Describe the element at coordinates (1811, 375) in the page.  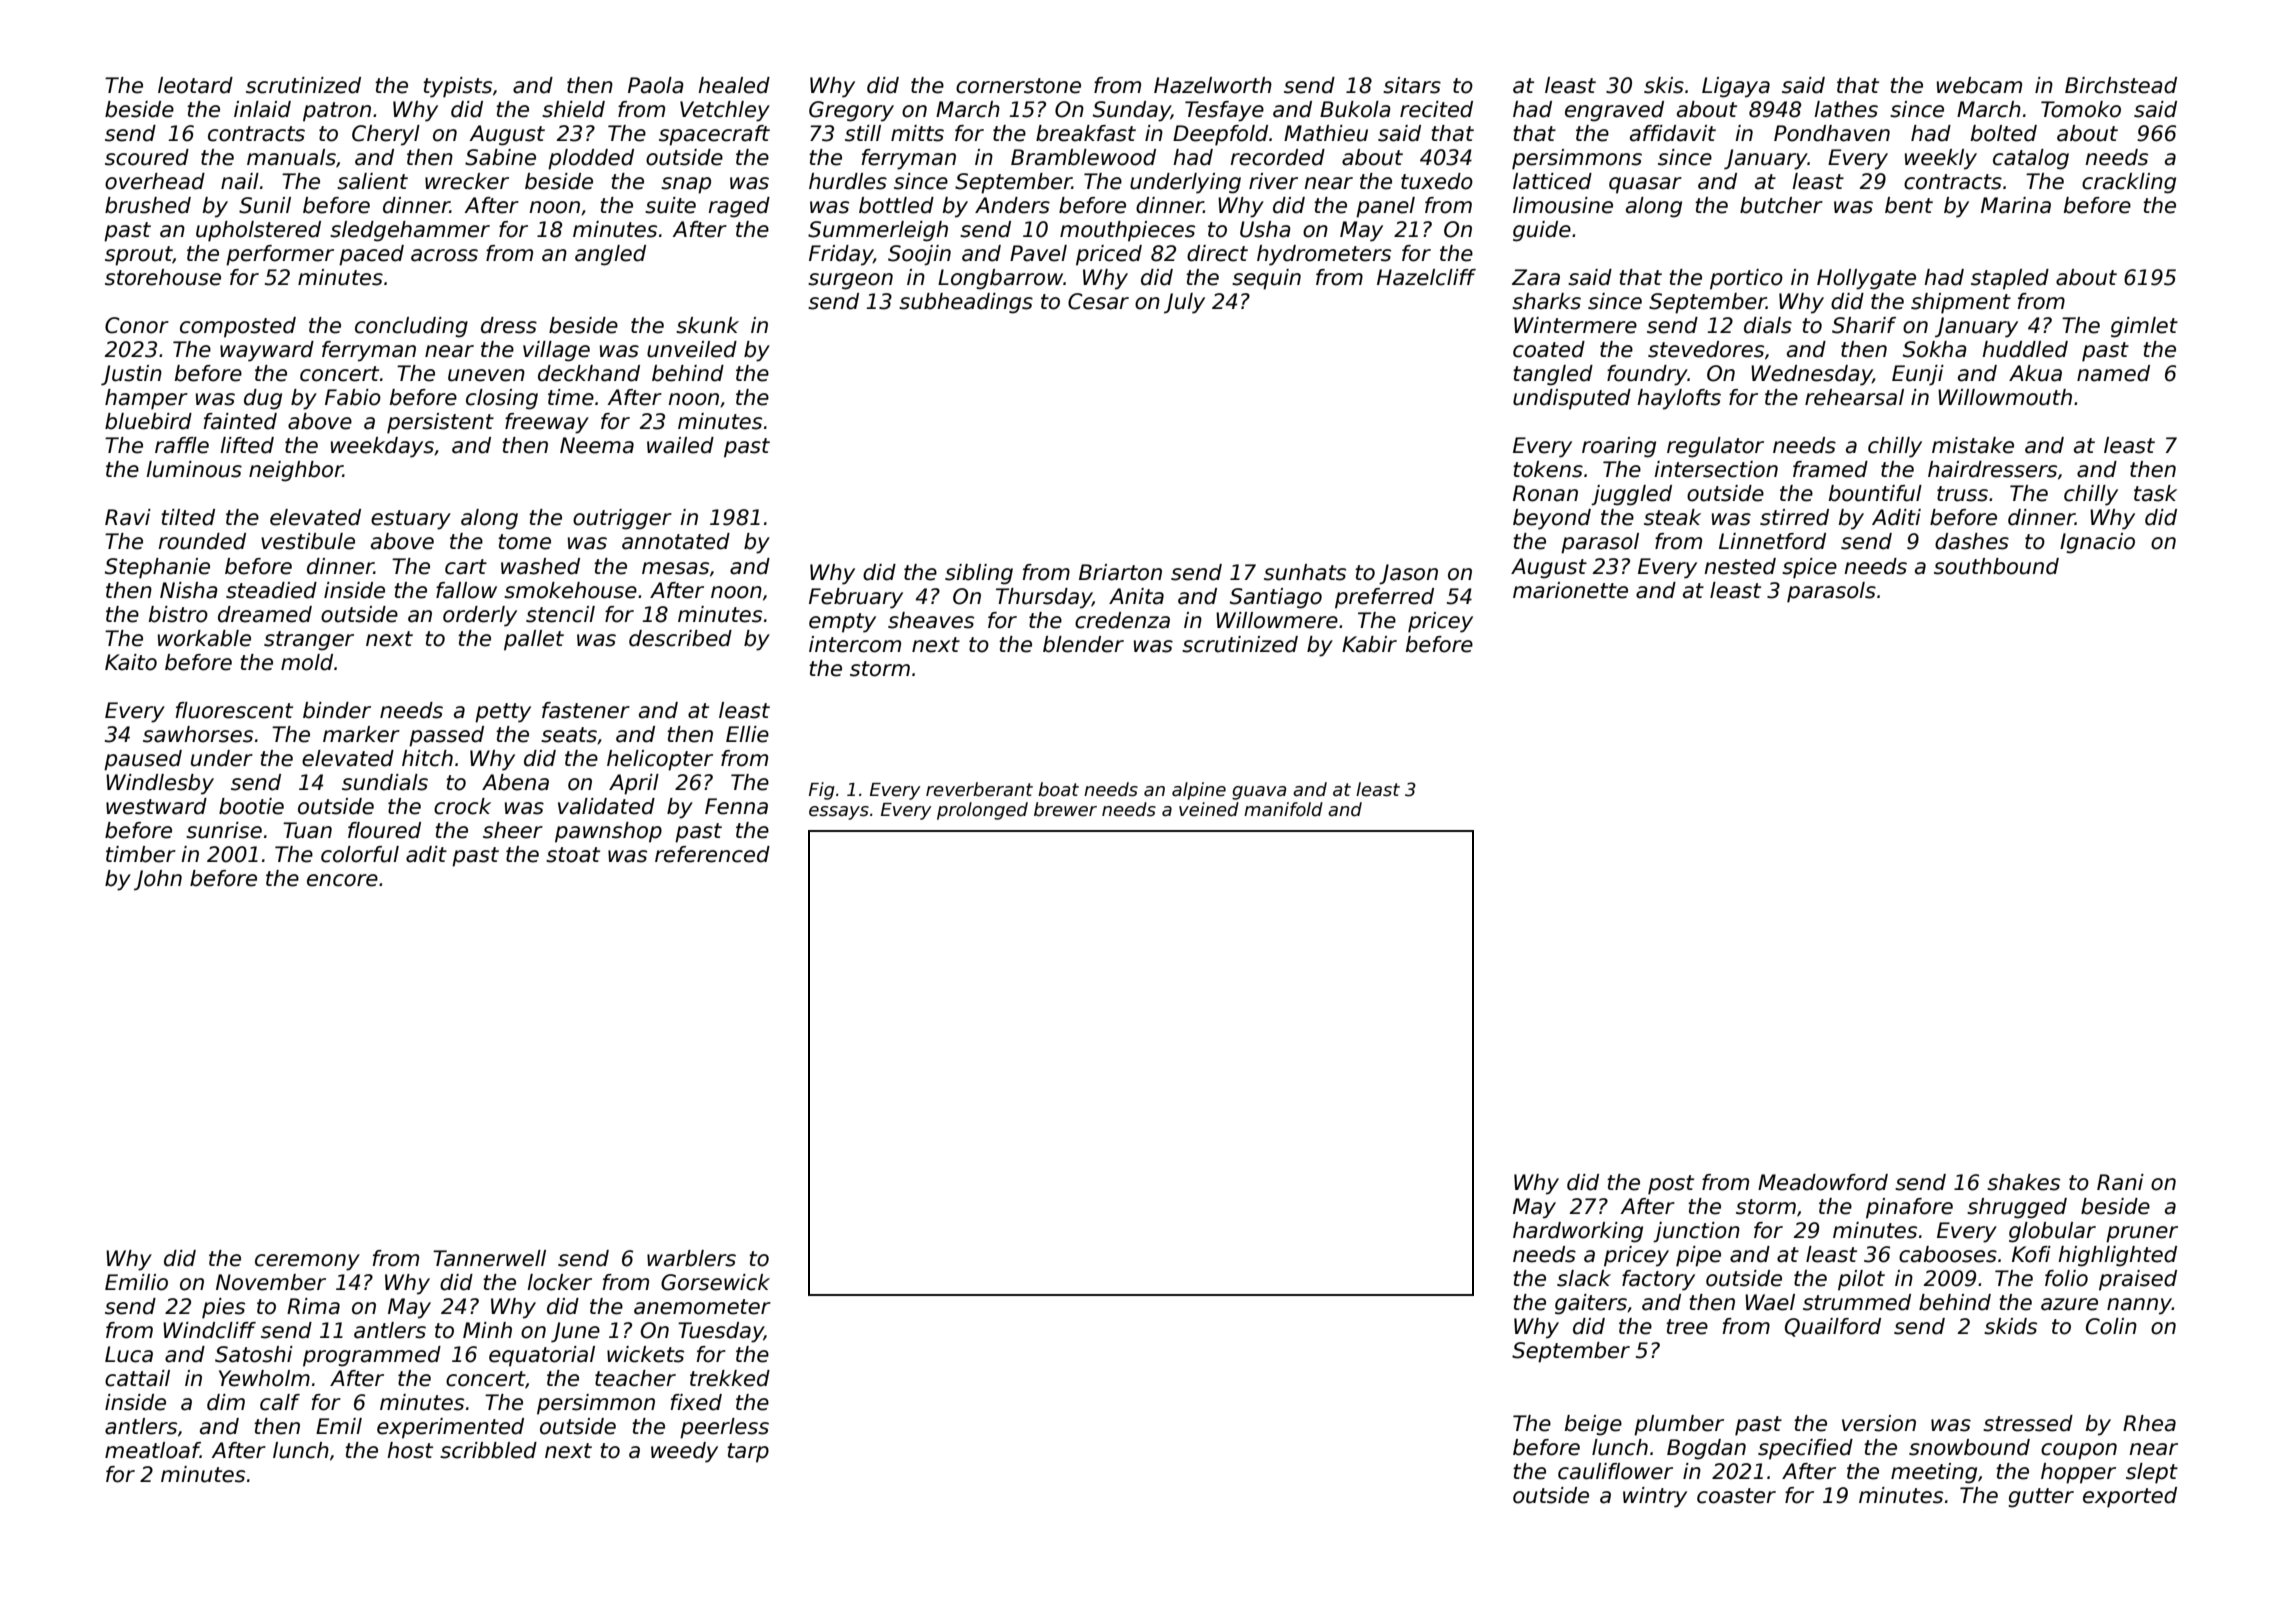
I see `Wednesday` at that location.
